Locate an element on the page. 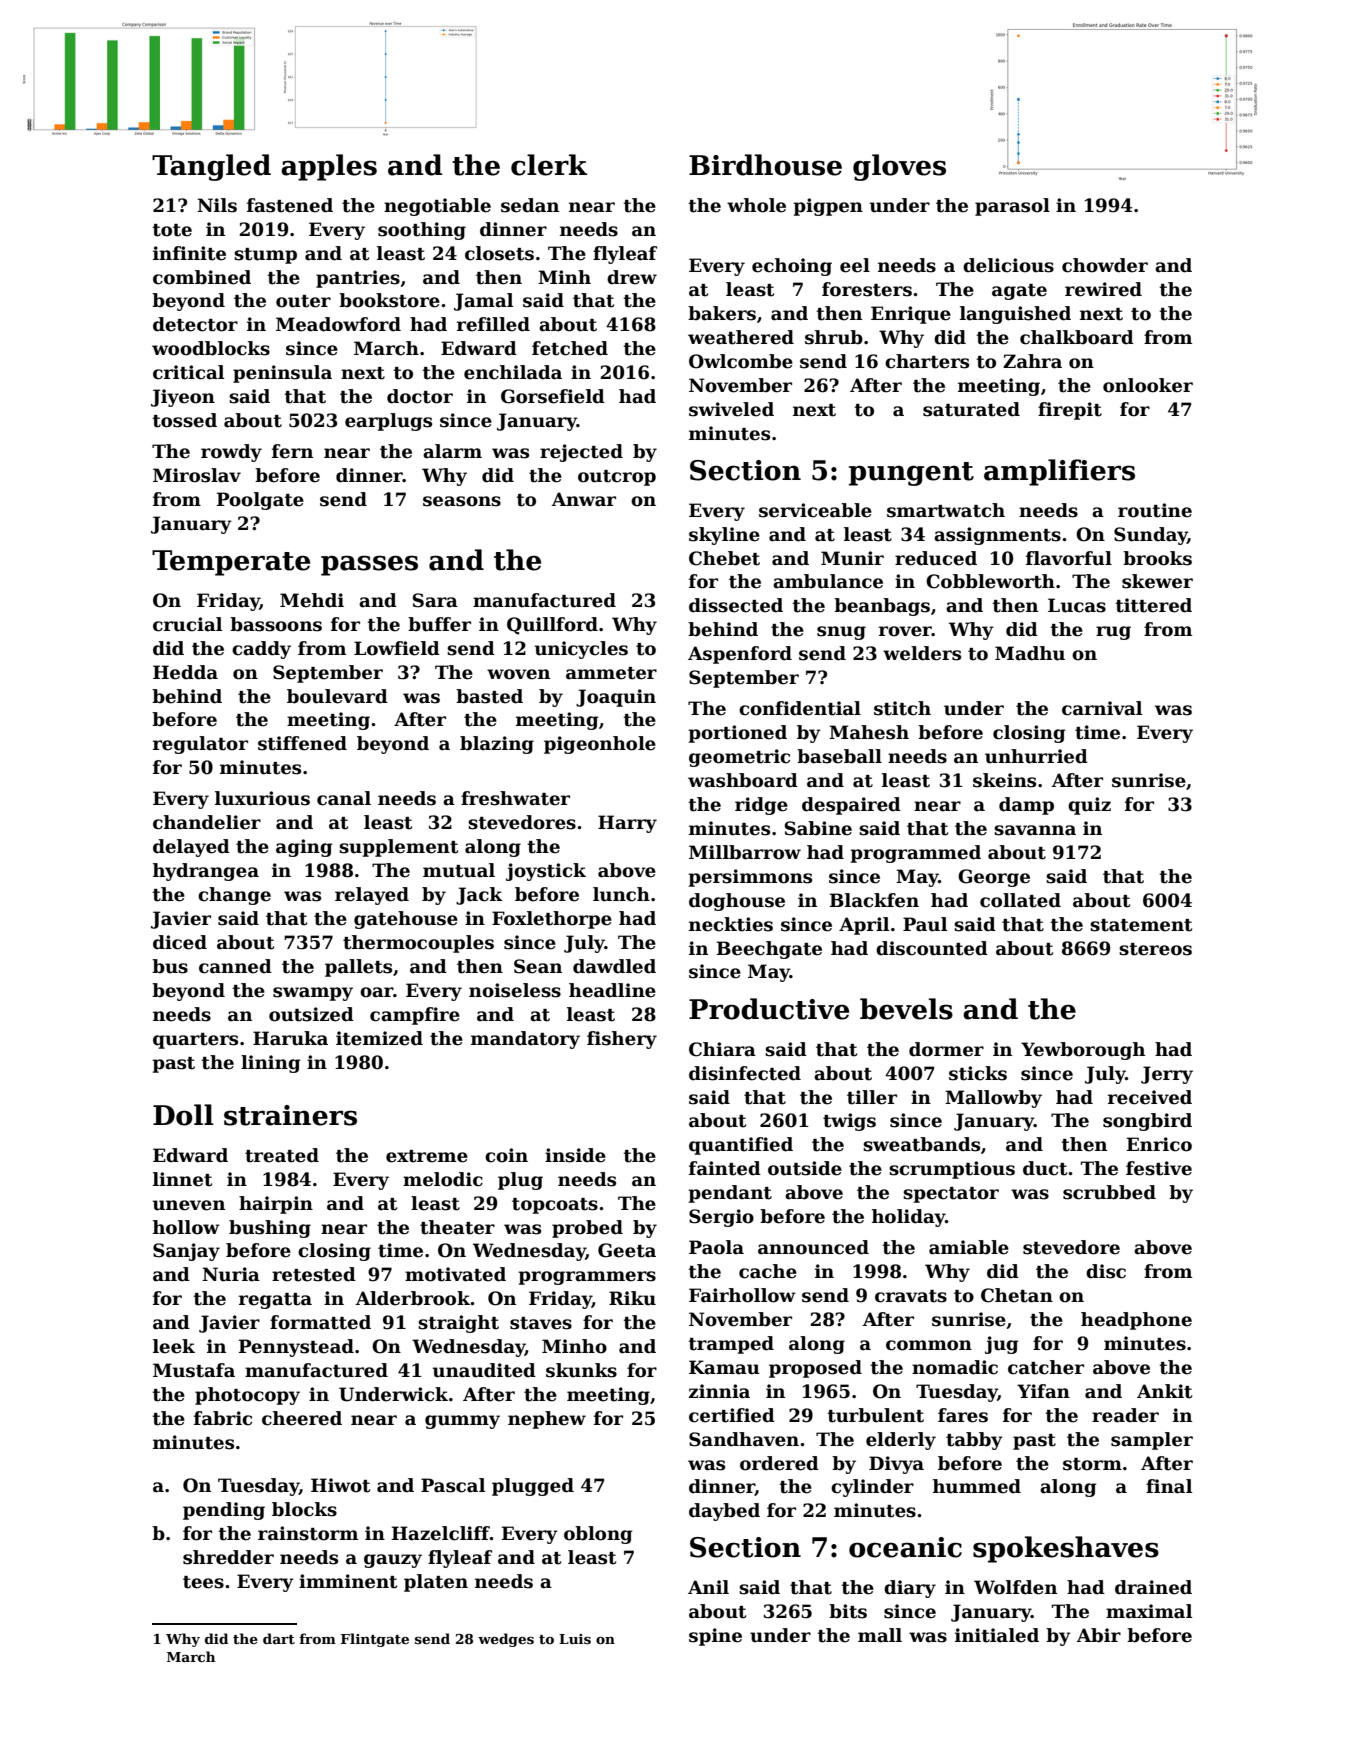 The height and width of the image is (1740, 1345). collated is located at coordinates (1020, 900).
